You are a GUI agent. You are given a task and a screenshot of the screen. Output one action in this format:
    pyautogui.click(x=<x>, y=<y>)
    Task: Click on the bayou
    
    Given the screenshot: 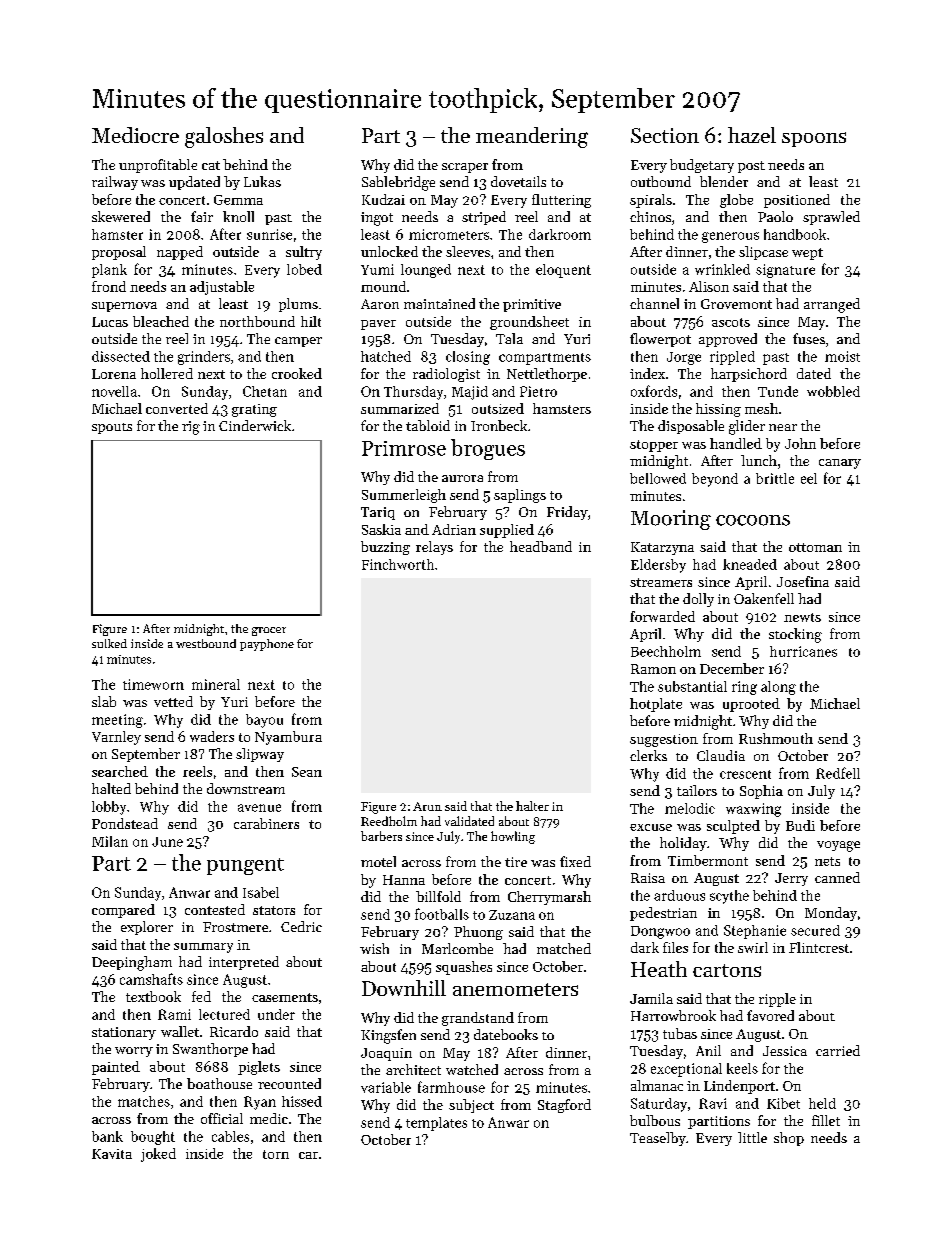 What is the action you would take?
    pyautogui.click(x=264, y=721)
